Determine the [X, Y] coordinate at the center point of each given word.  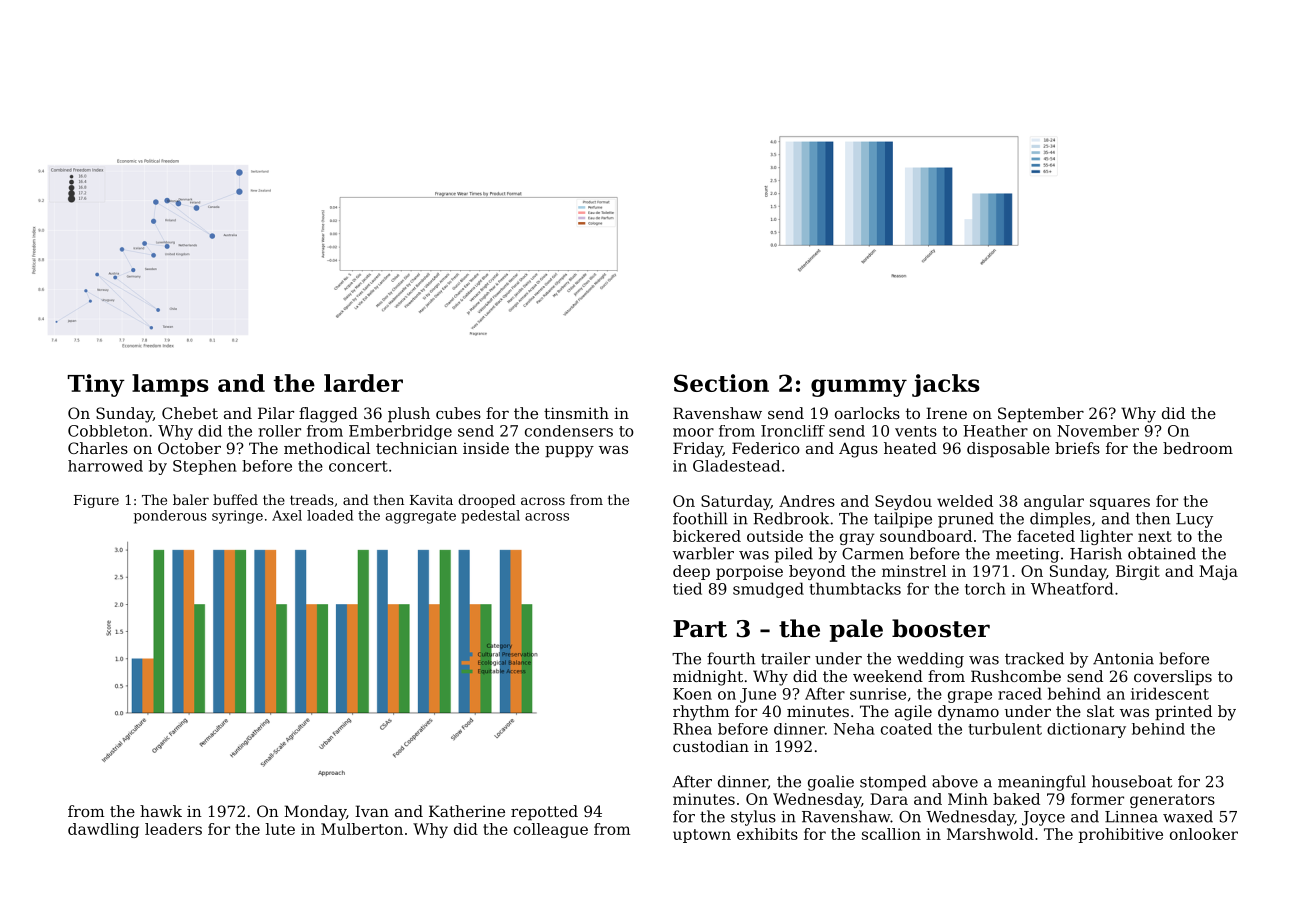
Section [721, 383]
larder [363, 383]
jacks [946, 385]
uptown [702, 836]
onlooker [1204, 834]
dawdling [103, 830]
